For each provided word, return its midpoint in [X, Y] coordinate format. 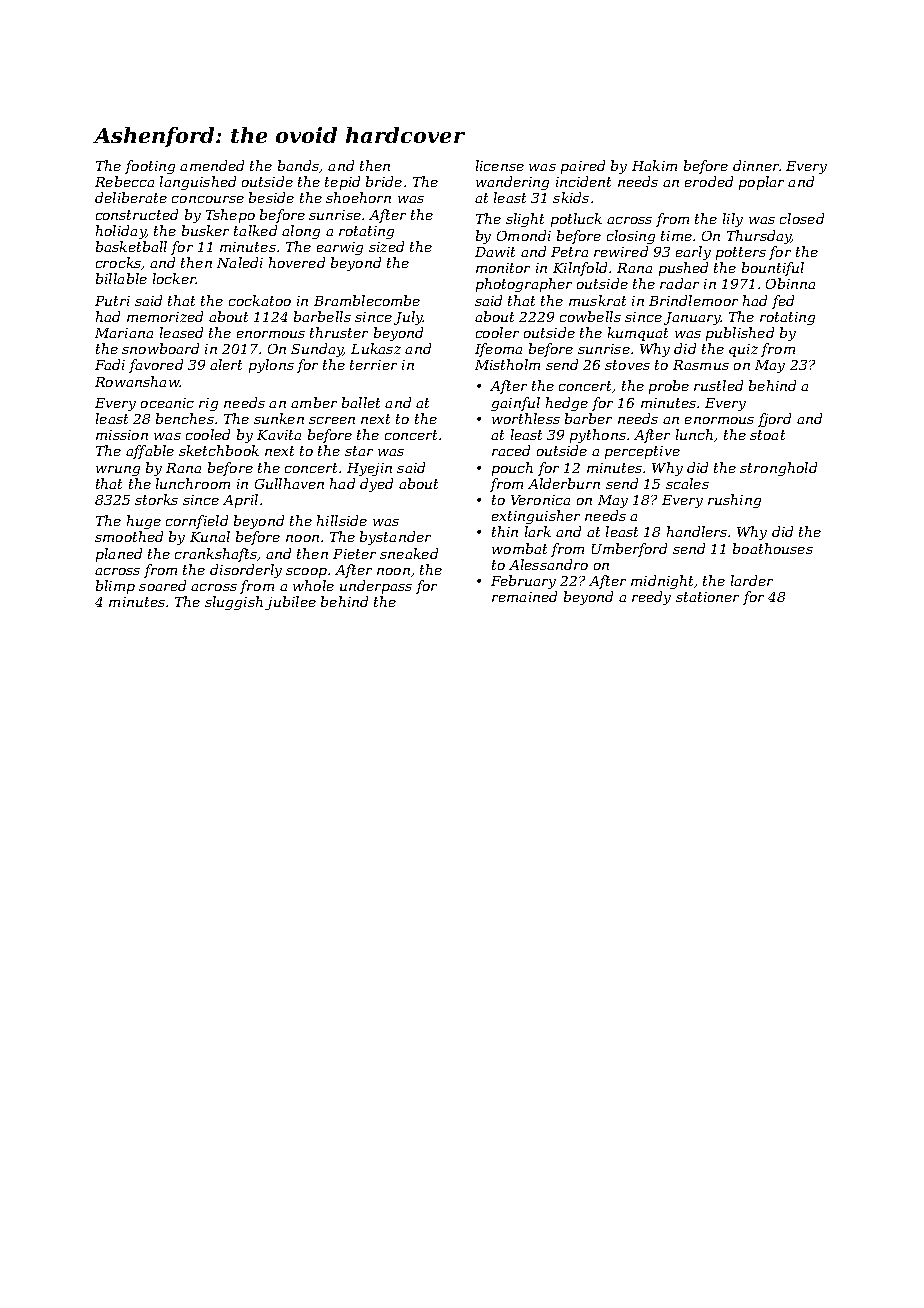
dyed [376, 485]
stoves [627, 365]
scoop [306, 573]
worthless [526, 418]
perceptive [642, 452]
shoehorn [358, 197]
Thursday [759, 237]
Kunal [210, 536]
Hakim [654, 165]
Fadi [110, 364]
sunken [279, 418]
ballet [361, 402]
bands [298, 165]
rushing [734, 501]
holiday [121, 232]
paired [583, 167]
